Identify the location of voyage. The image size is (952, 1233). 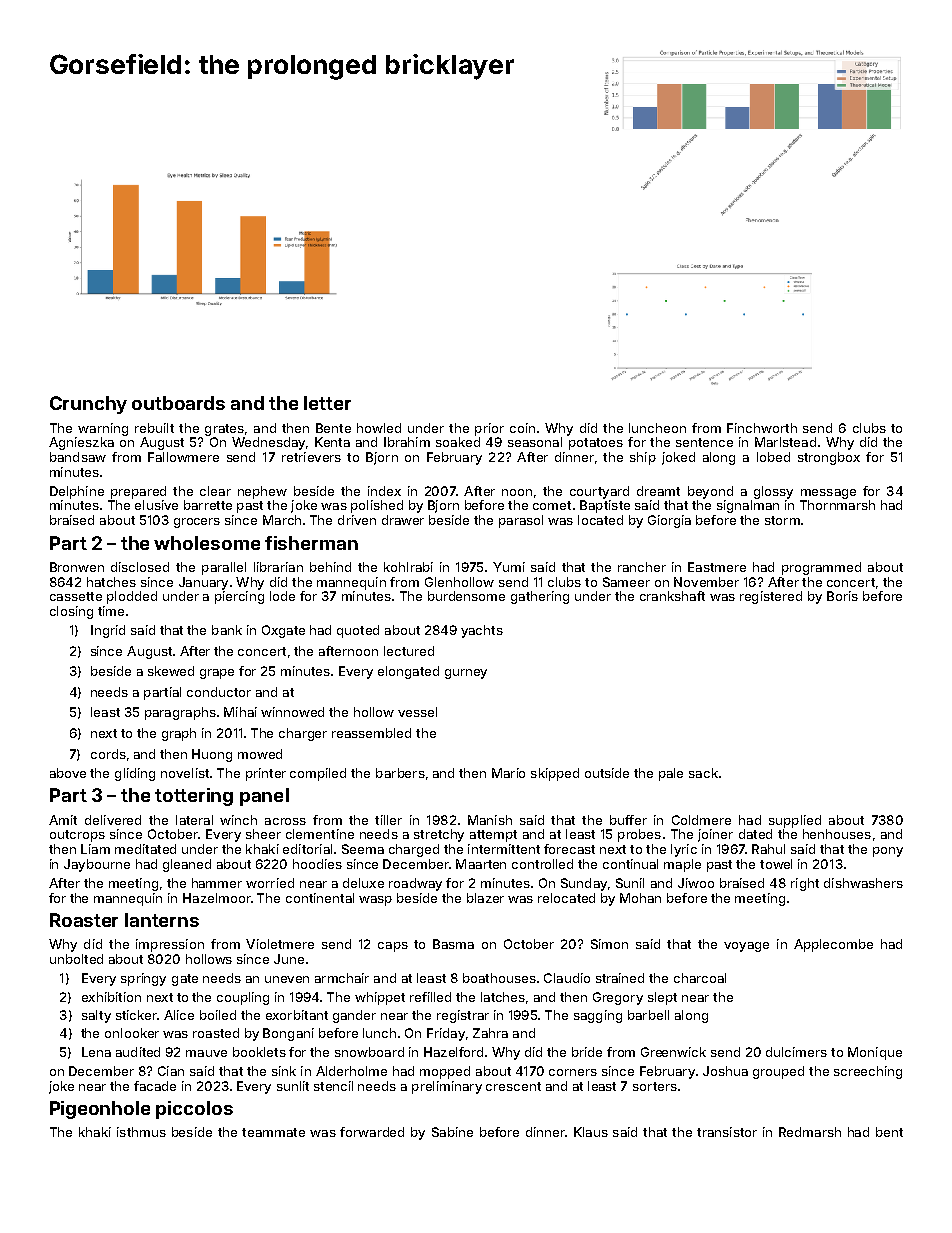
(746, 947).
